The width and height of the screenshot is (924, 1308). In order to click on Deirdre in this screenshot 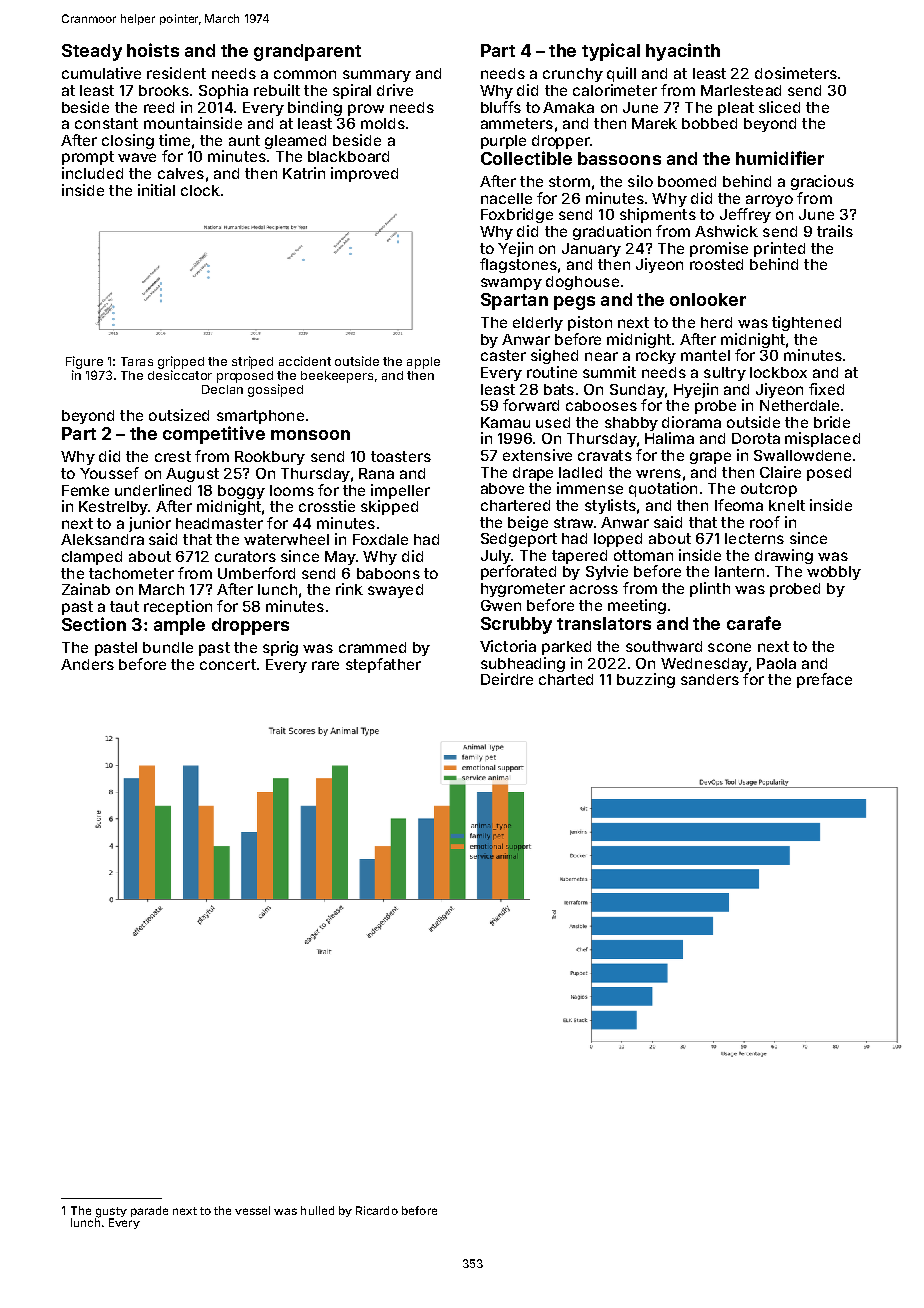, I will do `click(507, 679)`.
